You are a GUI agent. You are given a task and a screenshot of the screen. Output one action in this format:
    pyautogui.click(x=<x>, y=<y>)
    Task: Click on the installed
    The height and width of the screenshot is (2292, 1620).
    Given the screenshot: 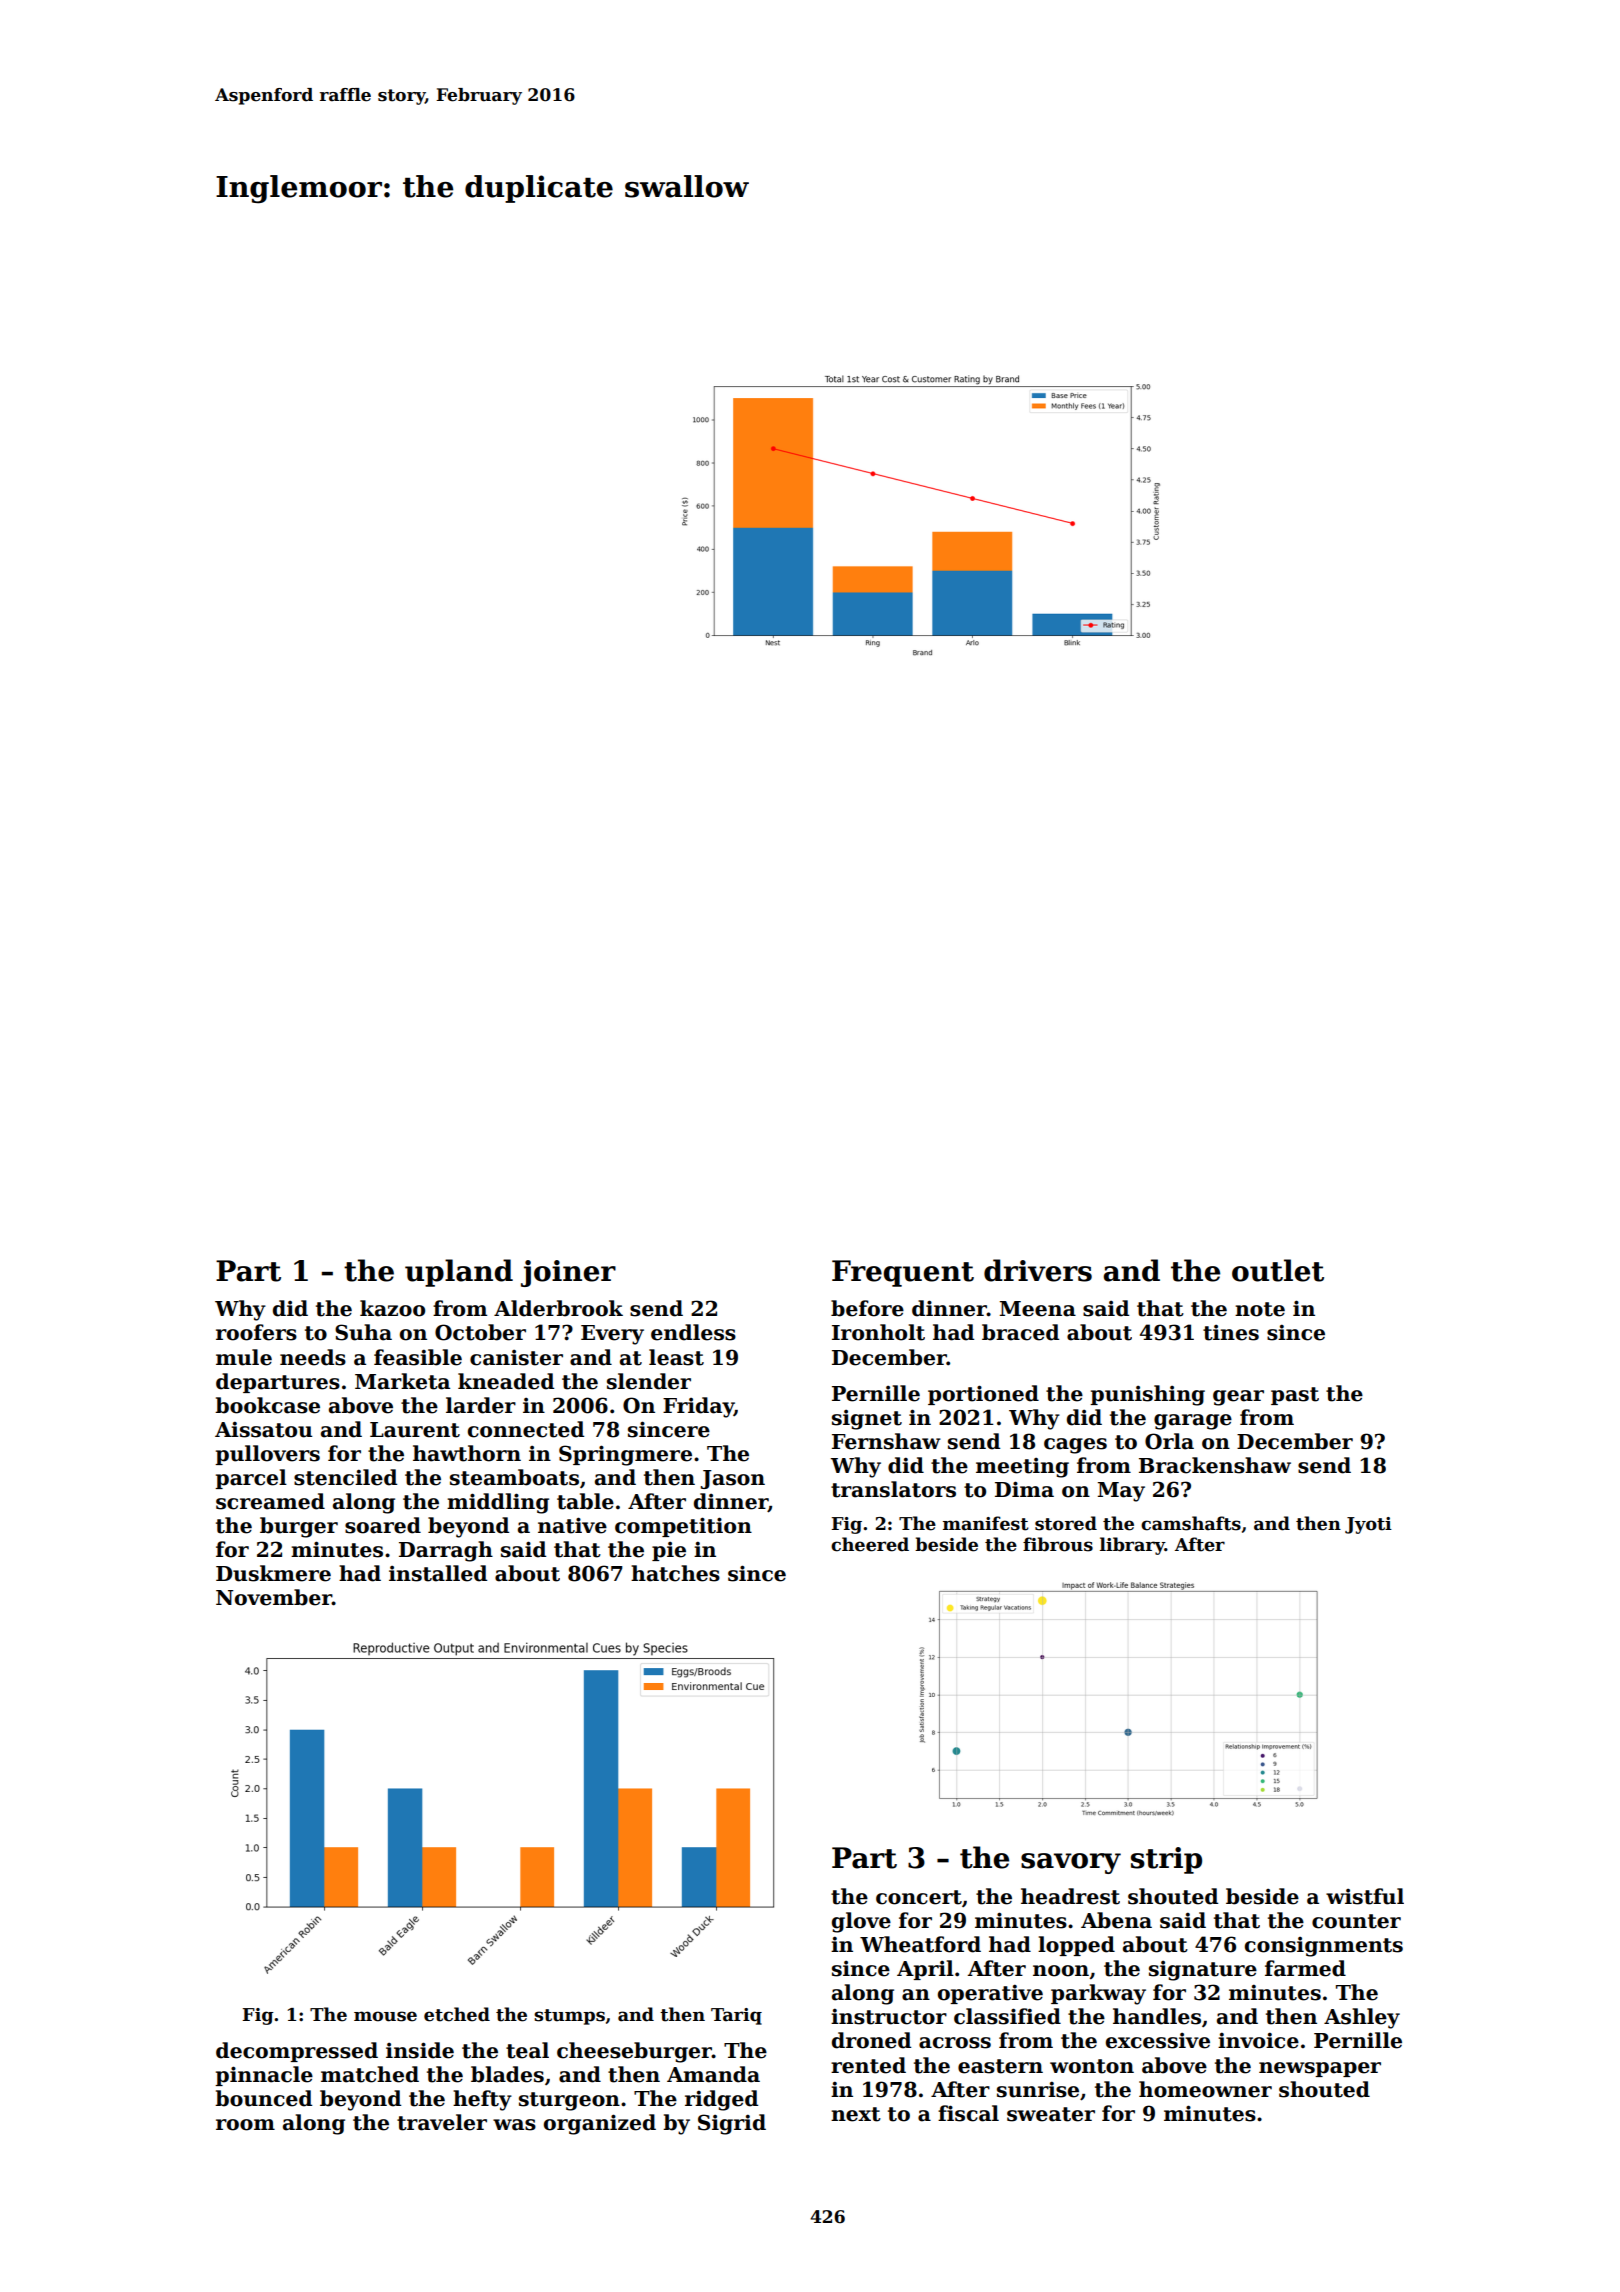 What is the action you would take?
    pyautogui.click(x=438, y=1573)
